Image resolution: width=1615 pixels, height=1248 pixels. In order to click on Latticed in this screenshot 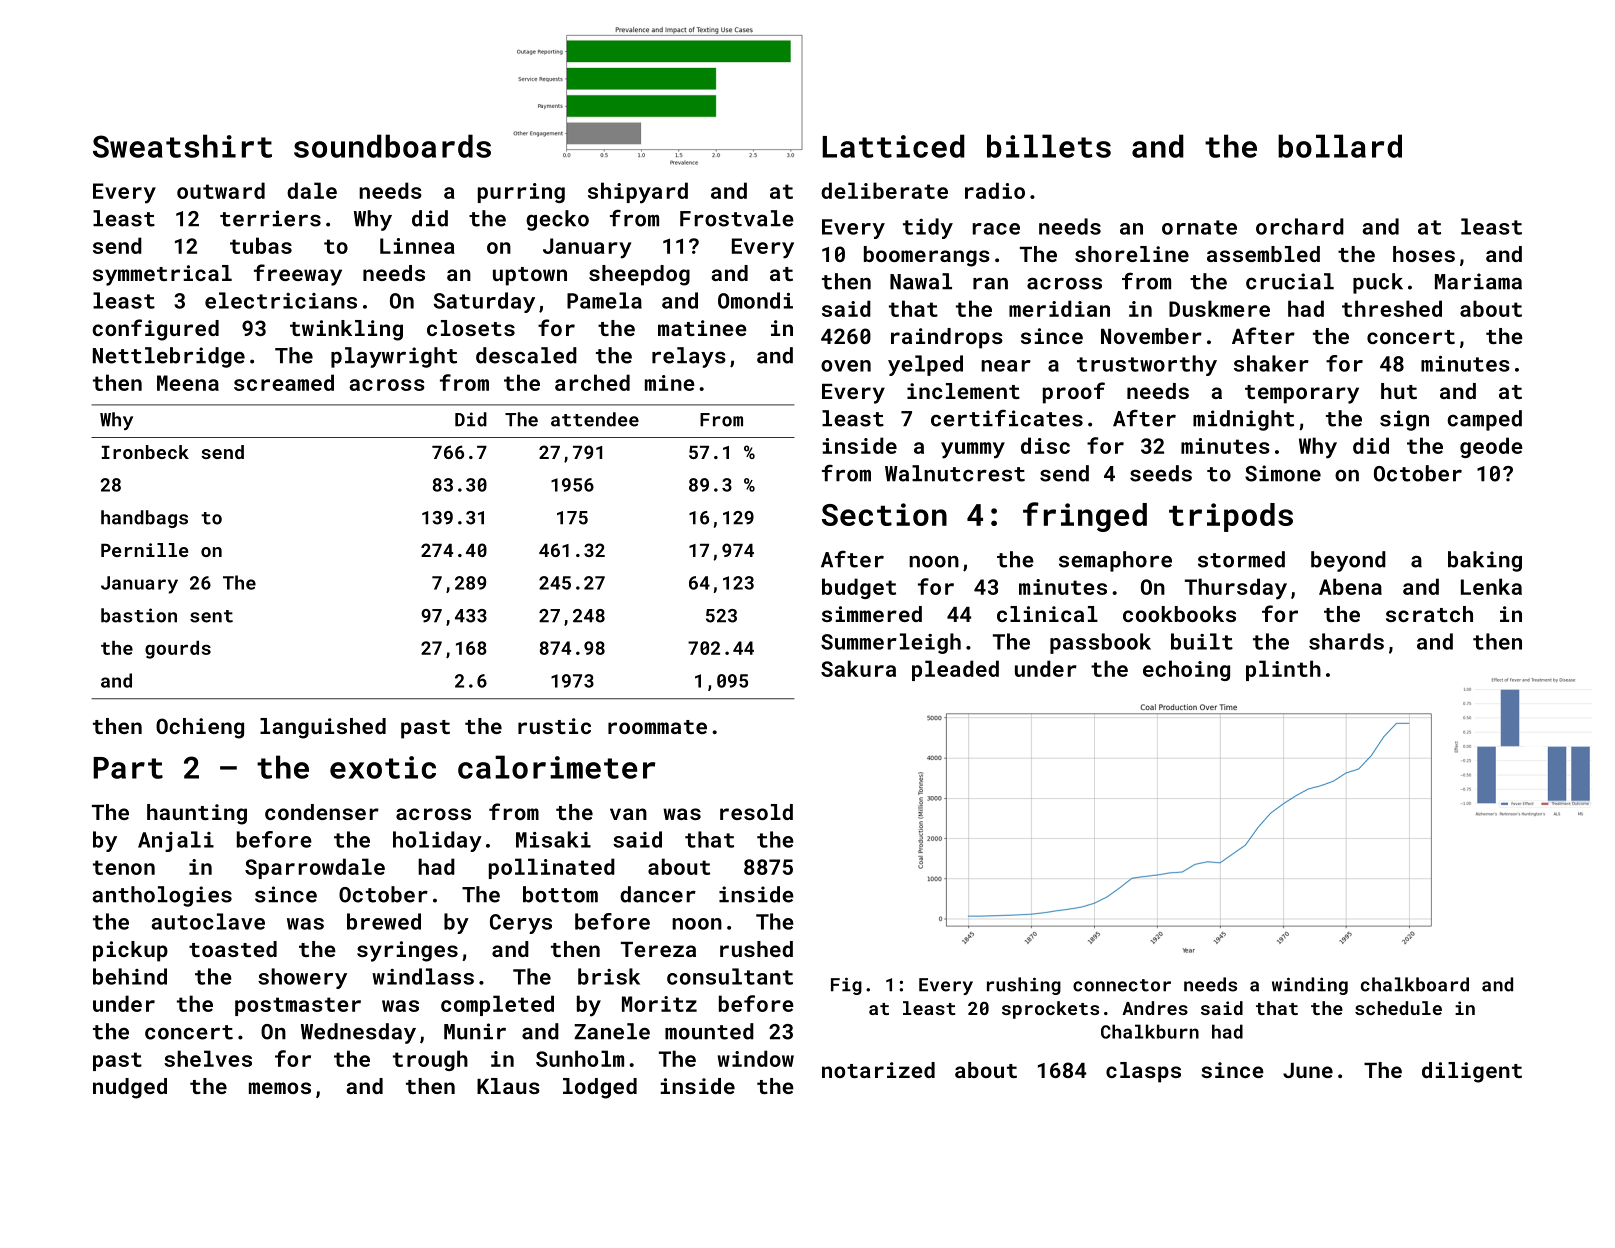, I will do `click(893, 146)`.
